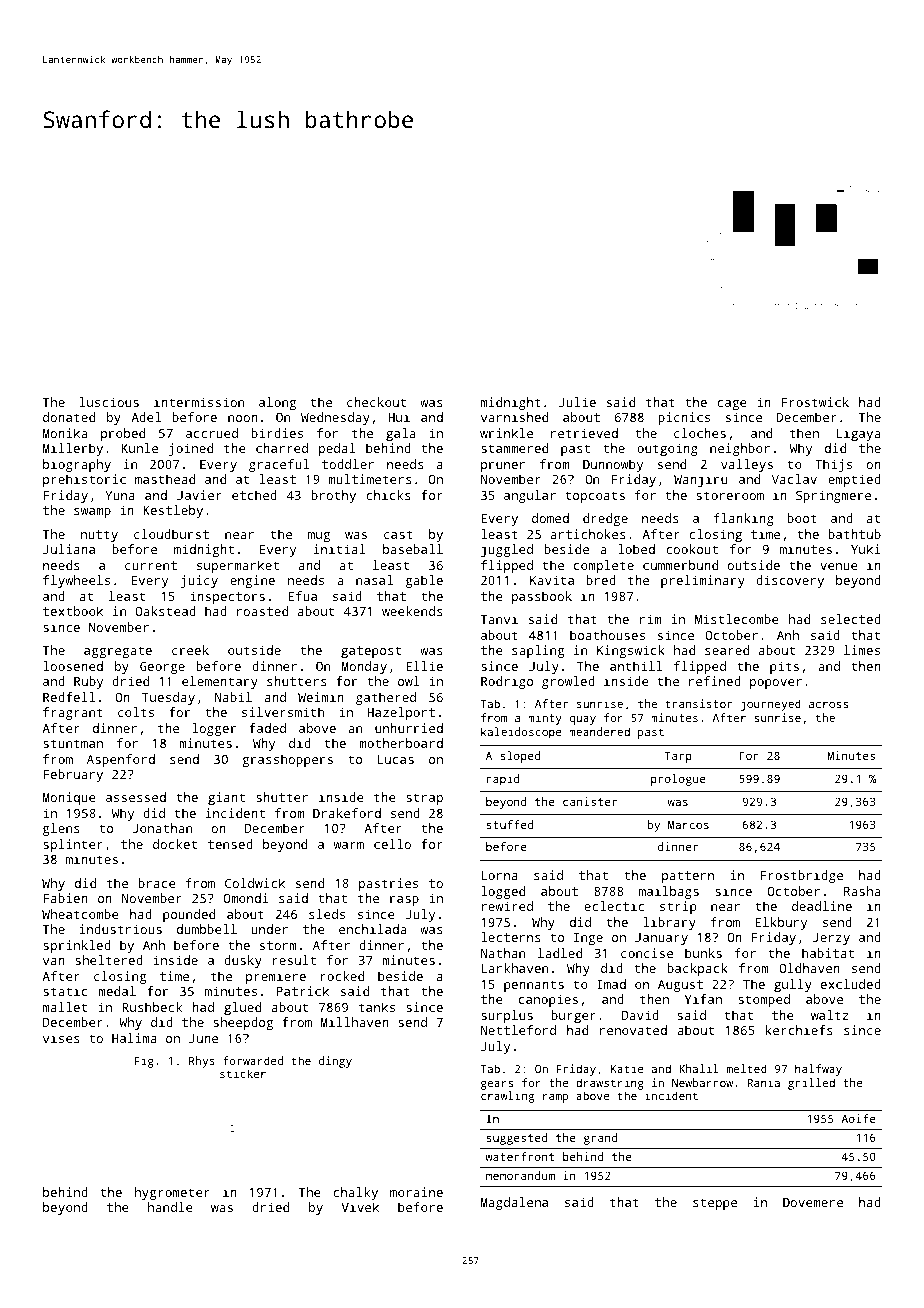 This image has width=924, height=1308. I want to click on handle, so click(170, 1207).
